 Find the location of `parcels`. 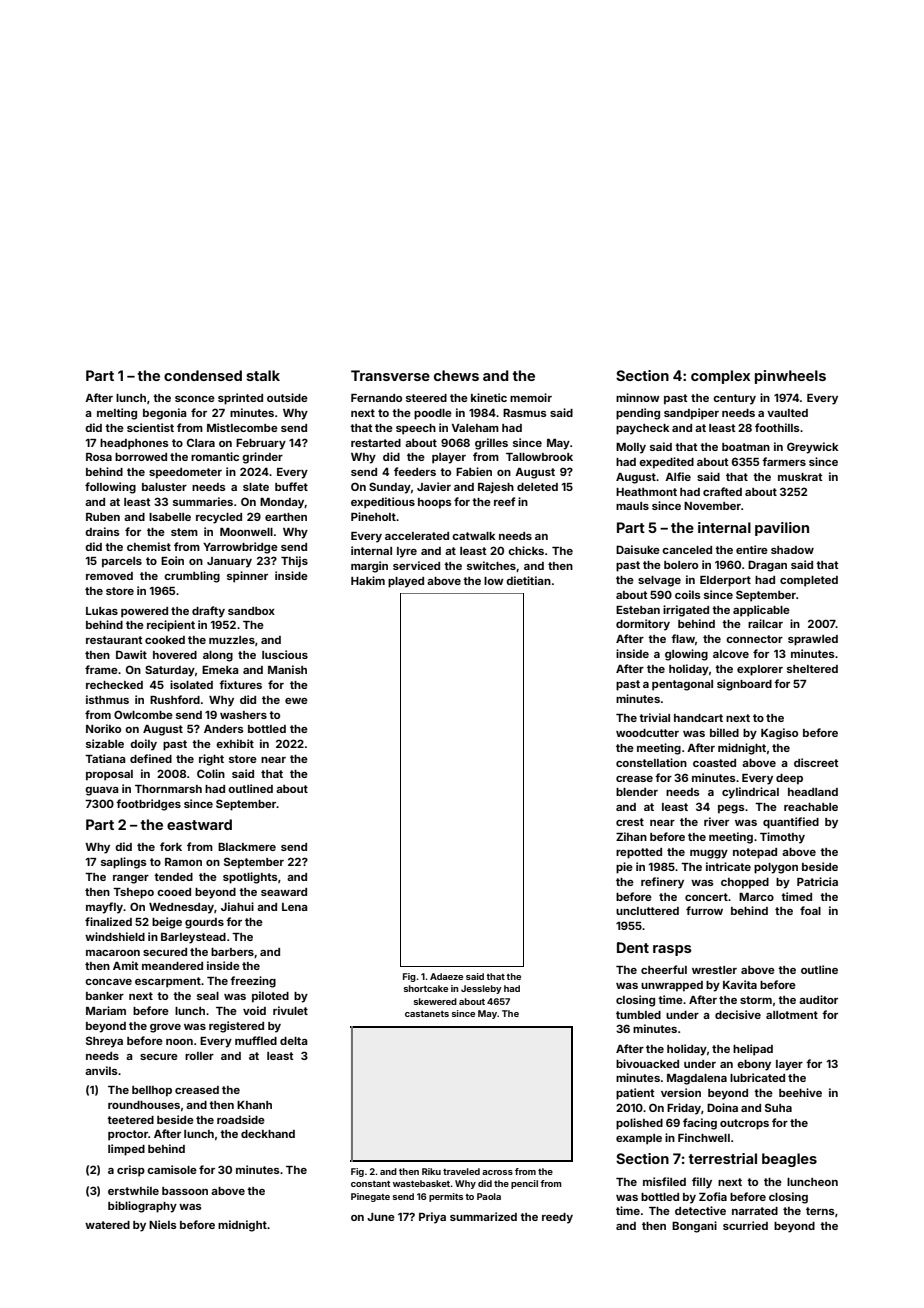

parcels is located at coordinates (122, 562).
